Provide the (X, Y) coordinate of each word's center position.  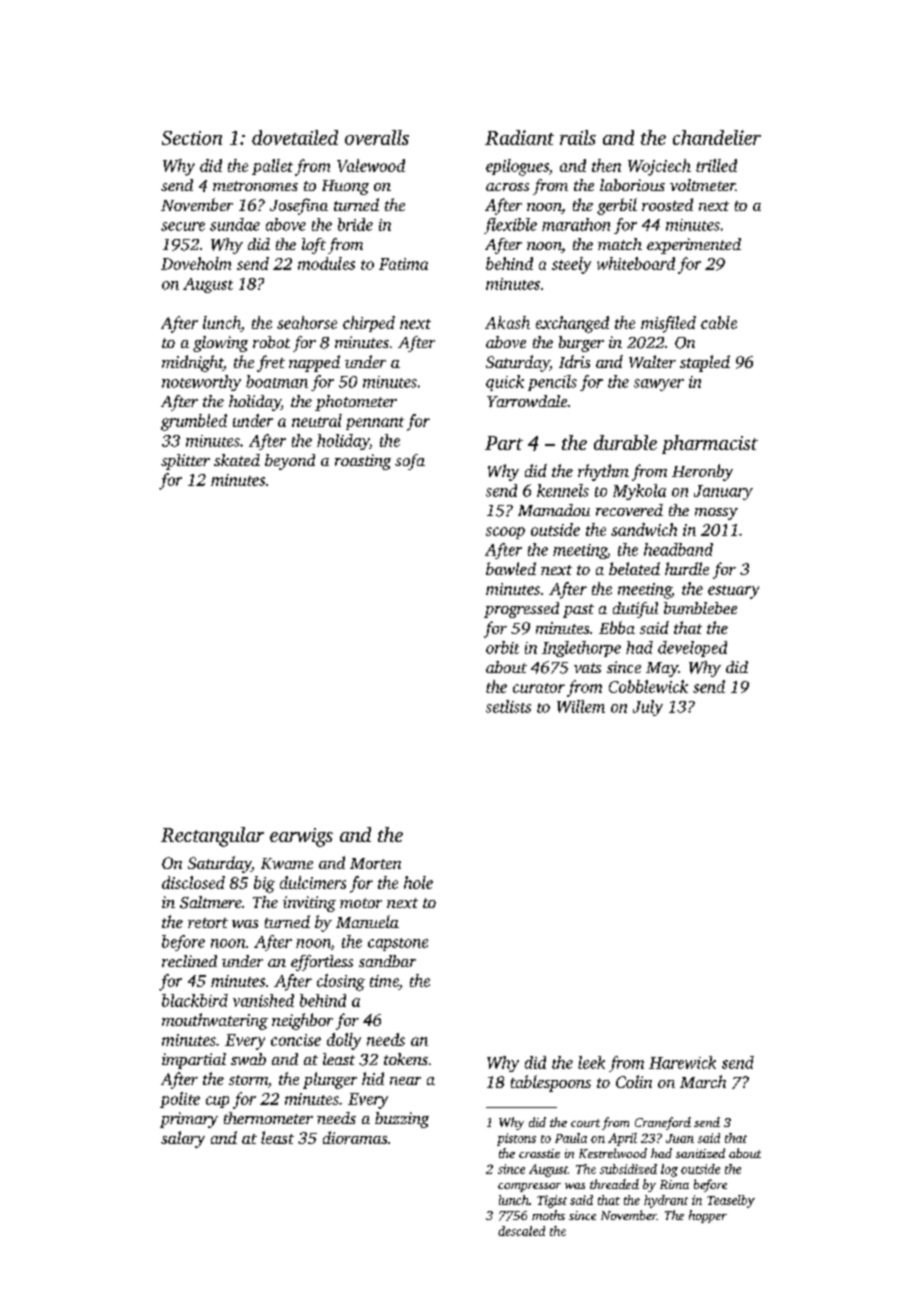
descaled (521, 1231)
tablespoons (551, 1083)
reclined (189, 961)
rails (578, 137)
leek (591, 1062)
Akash (507, 322)
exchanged (572, 324)
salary (183, 1139)
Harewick (682, 1062)
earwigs (301, 837)
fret (271, 363)
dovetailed (295, 137)
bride (355, 224)
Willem (581, 706)
